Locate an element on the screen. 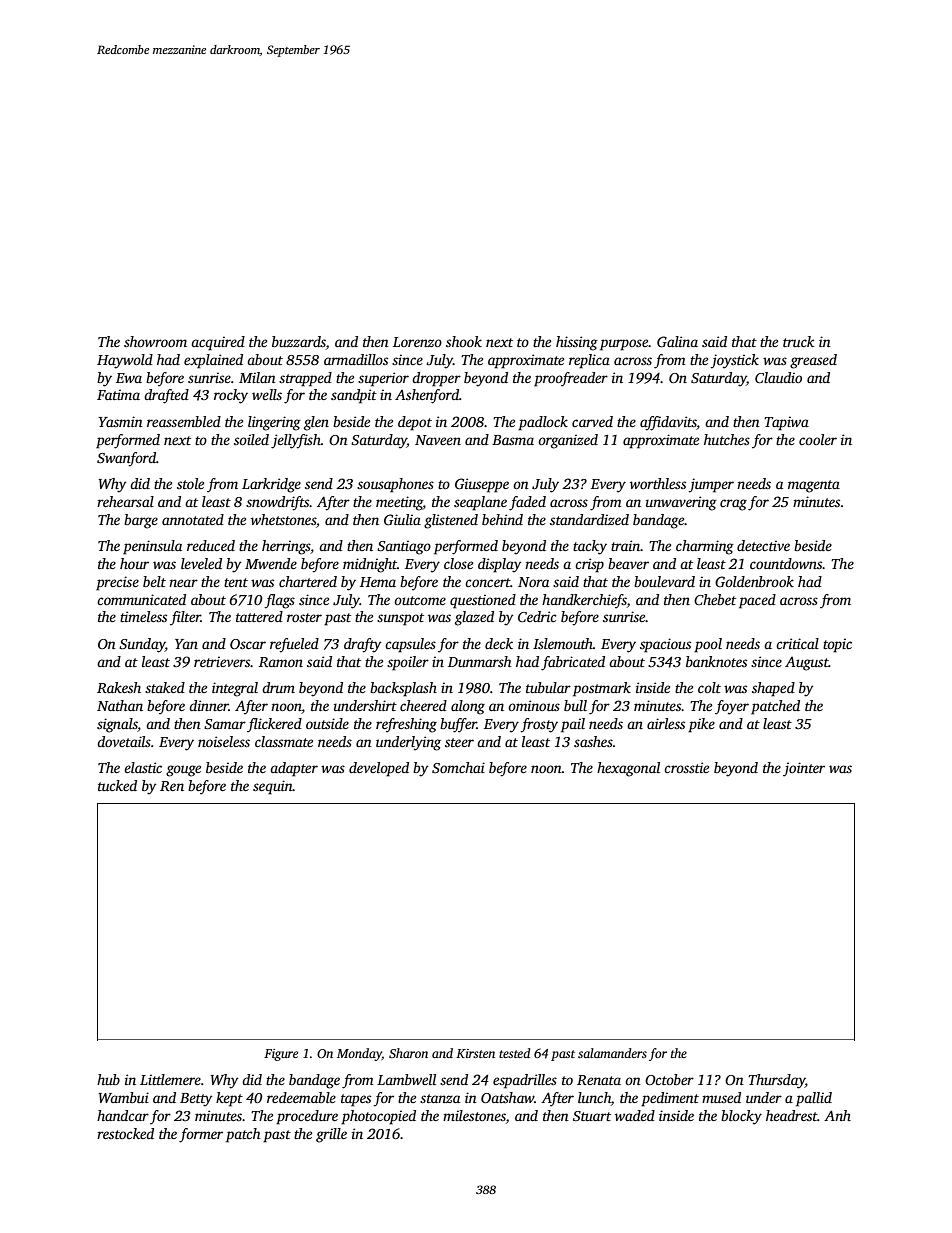 Image resolution: width=952 pixels, height=1233 pixels. blocky is located at coordinates (741, 1117).
